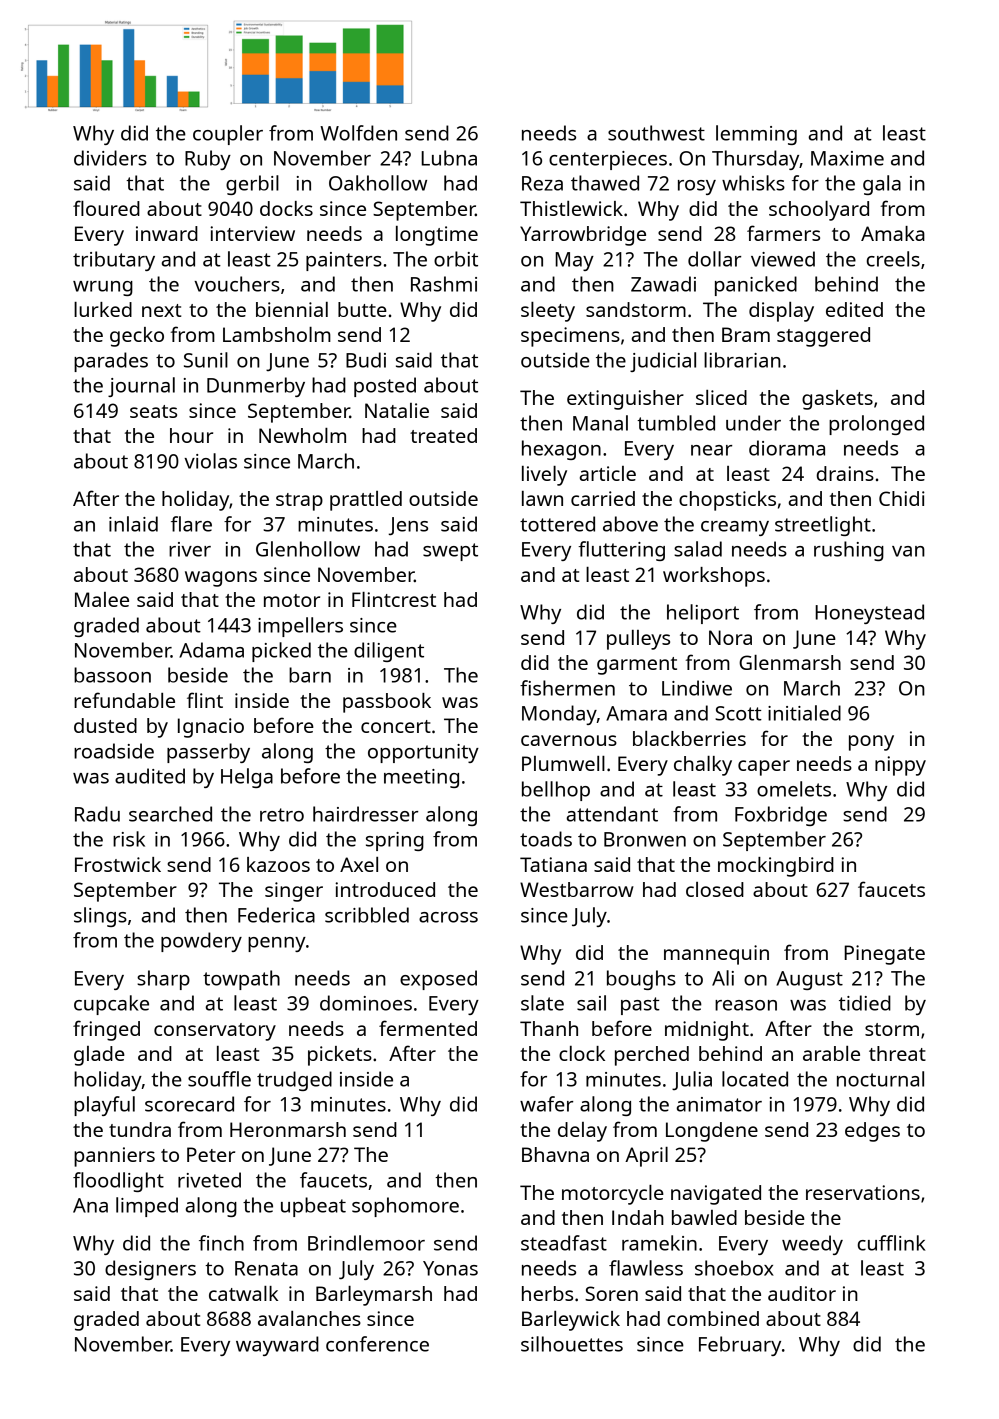  Describe the element at coordinates (190, 549) in the page. I see `river` at that location.
